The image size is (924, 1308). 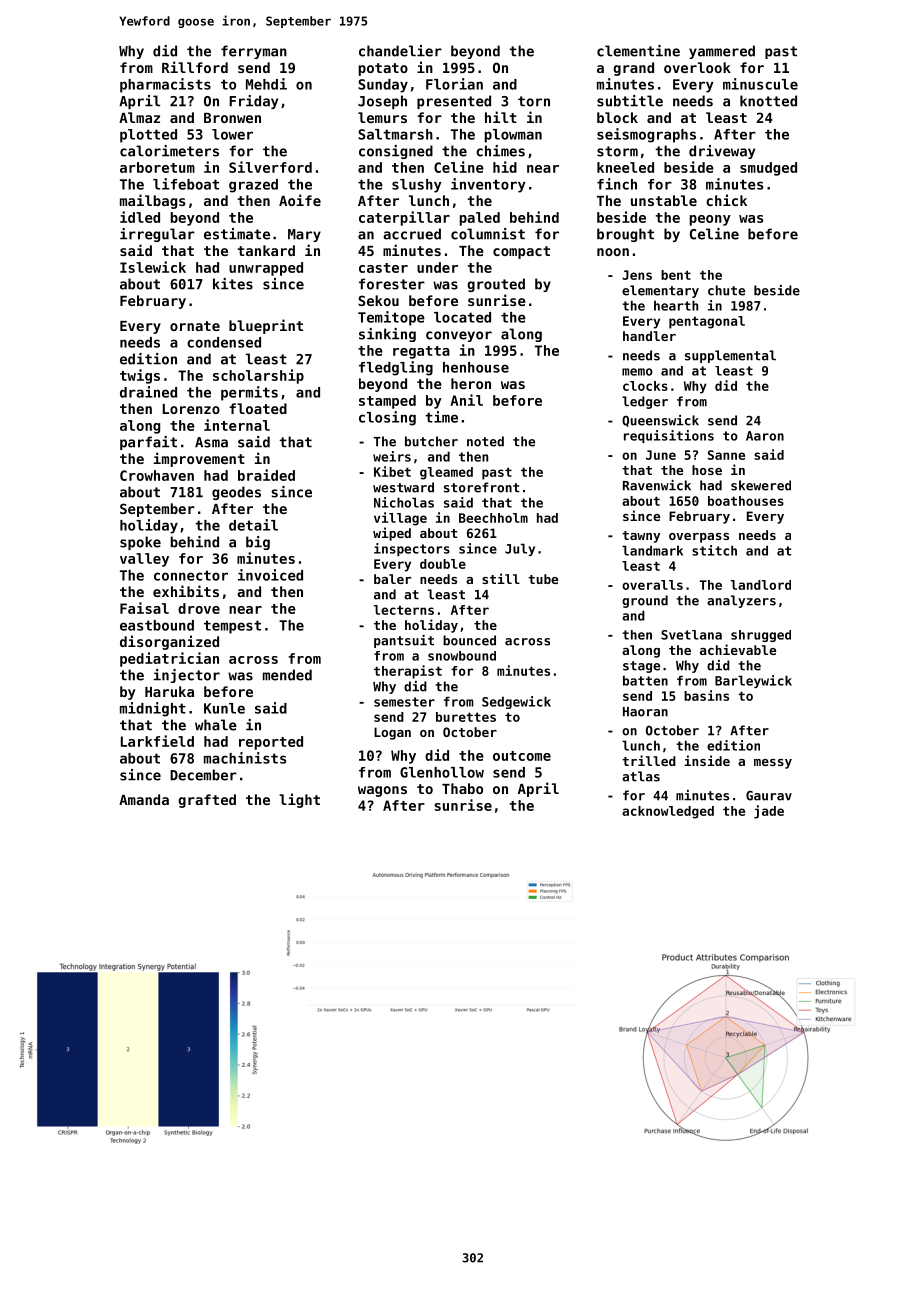 What do you see at coordinates (207, 801) in the screenshot?
I see `grafted` at bounding box center [207, 801].
